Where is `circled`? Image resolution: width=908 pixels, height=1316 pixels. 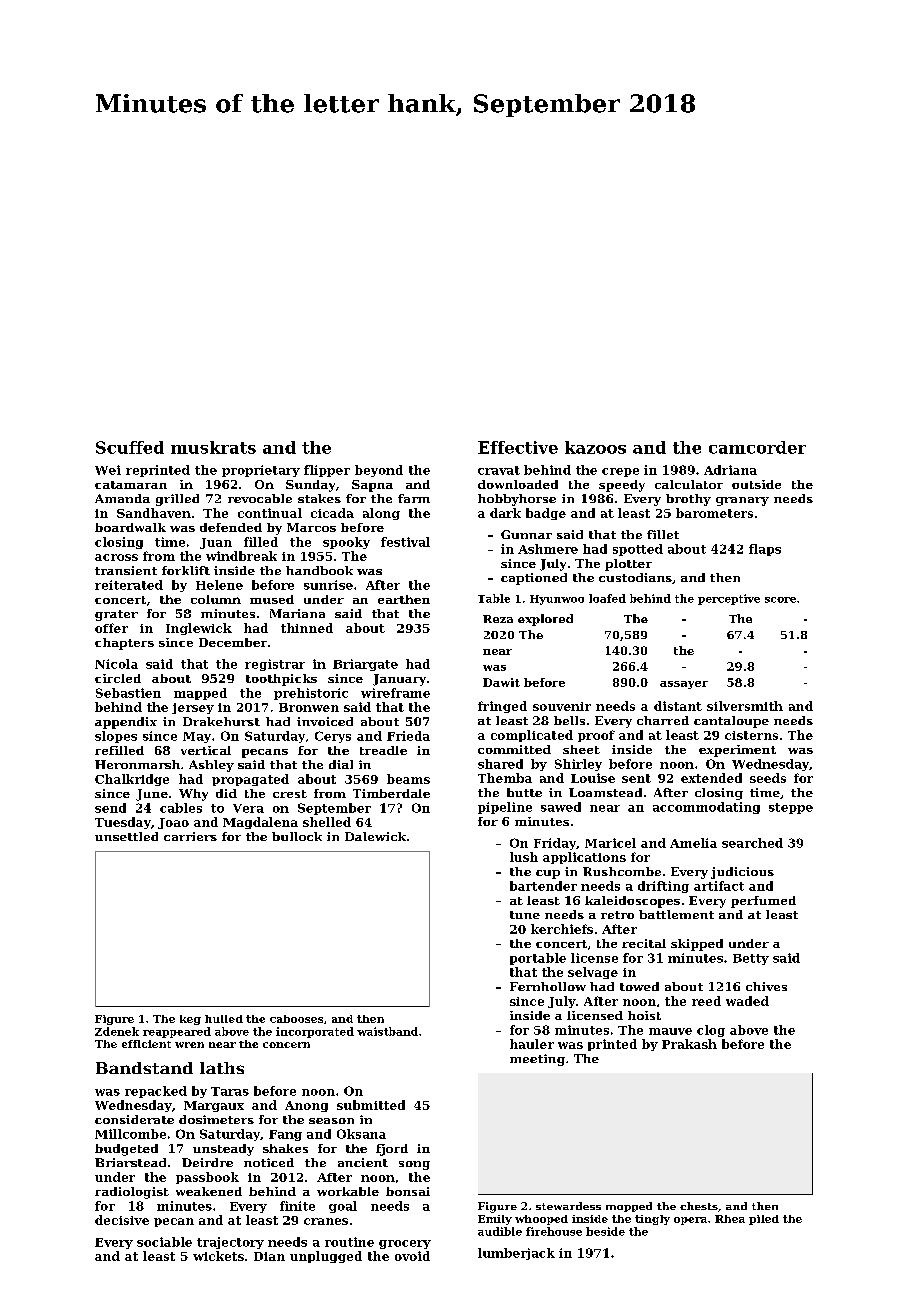
circled is located at coordinates (118, 678).
